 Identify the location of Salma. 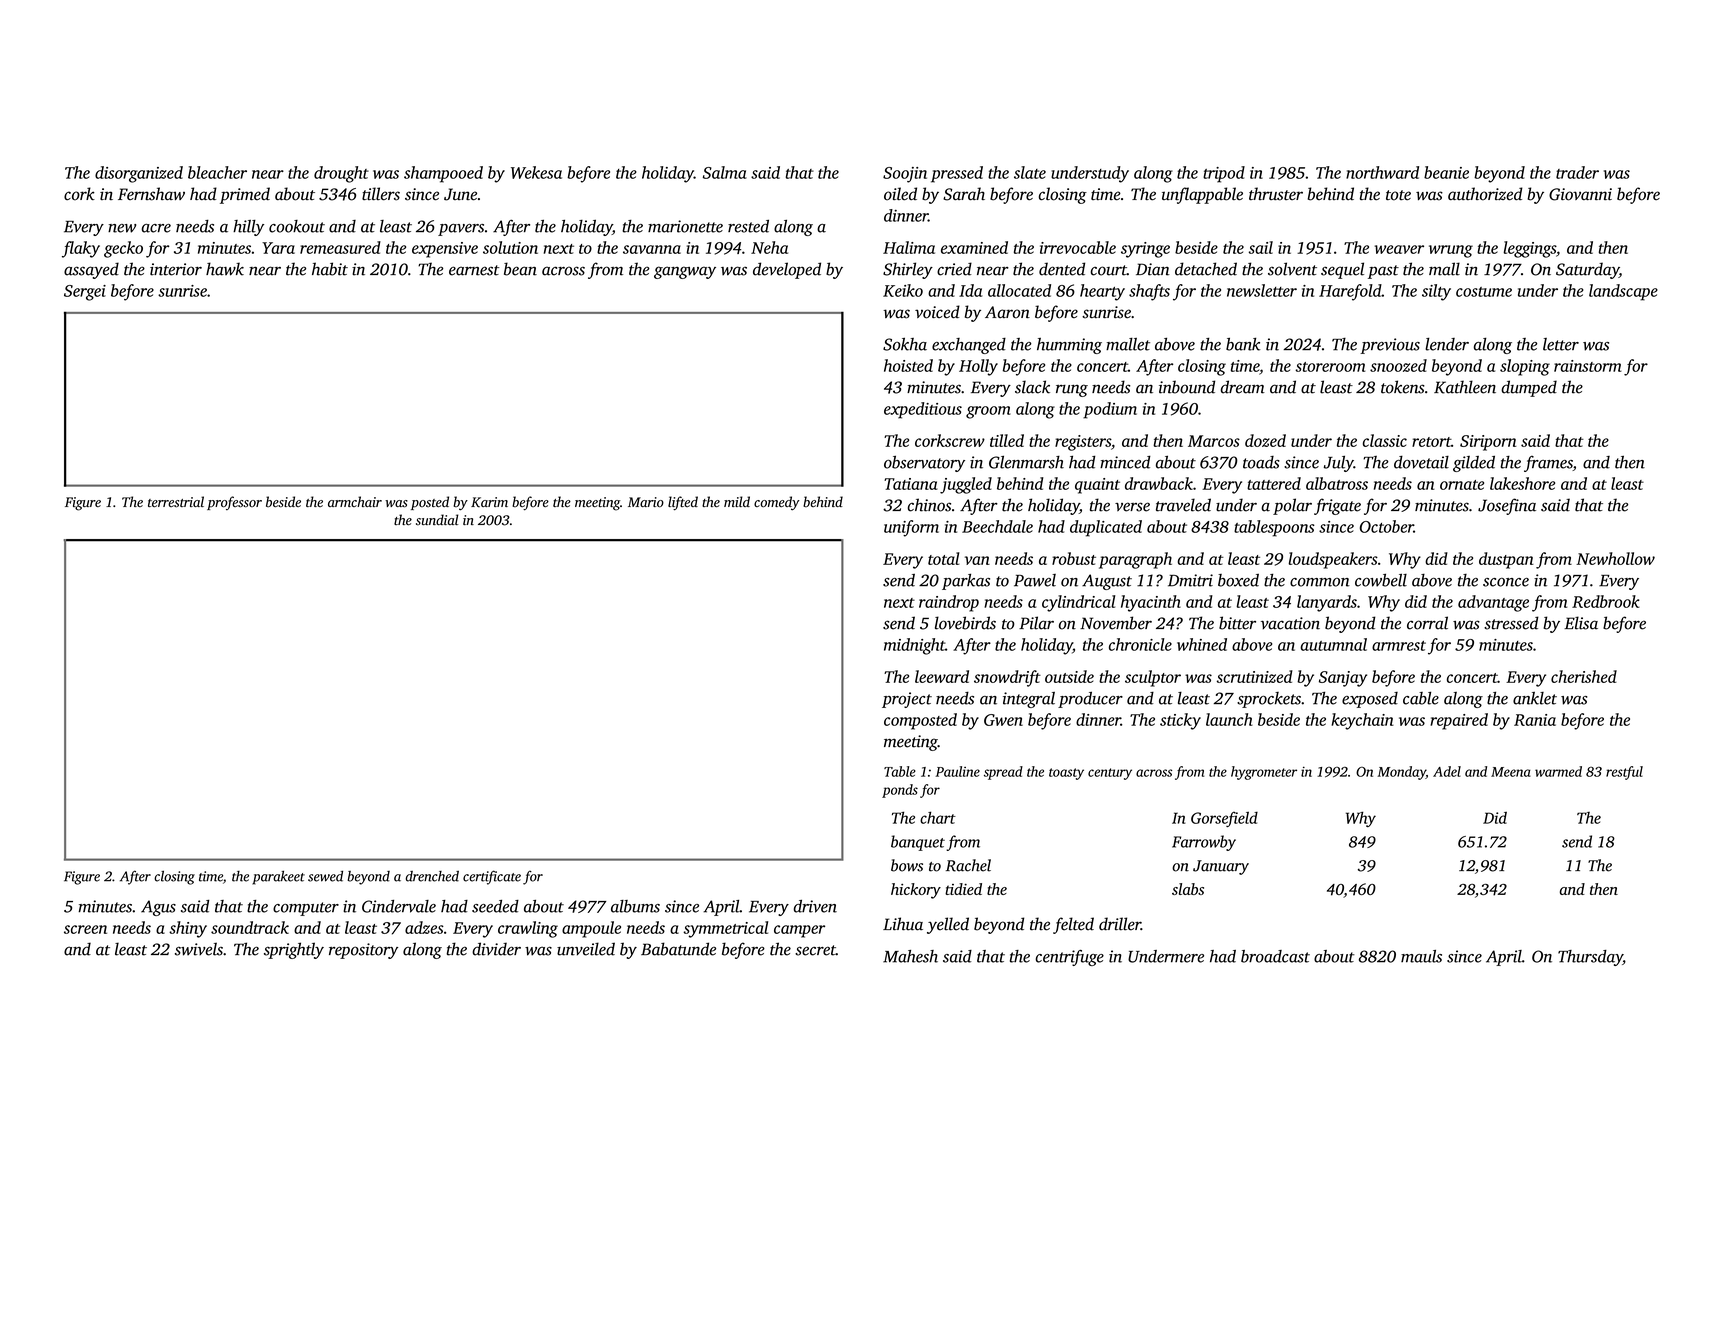
(725, 172).
